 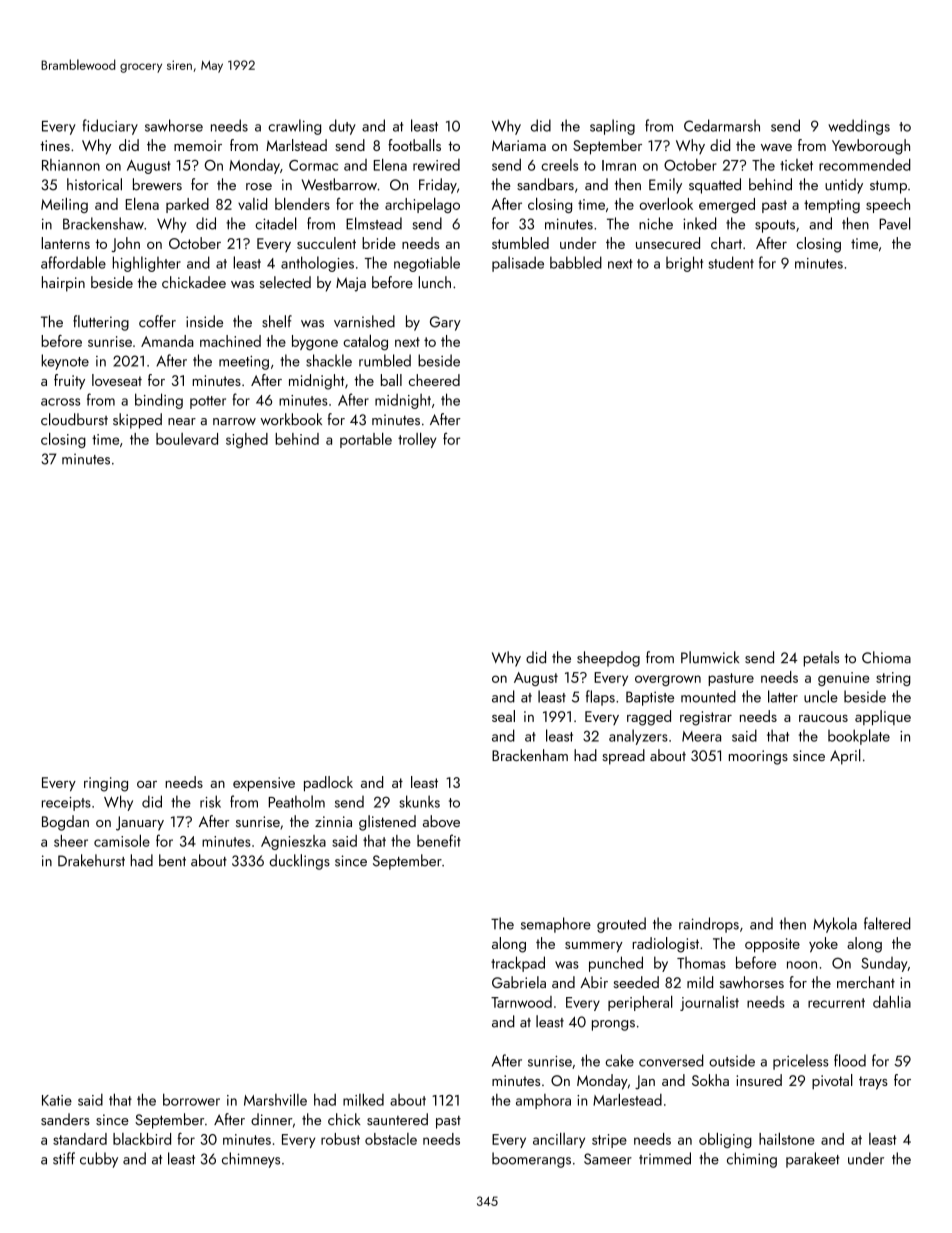 I want to click on Pavel, so click(x=895, y=223).
